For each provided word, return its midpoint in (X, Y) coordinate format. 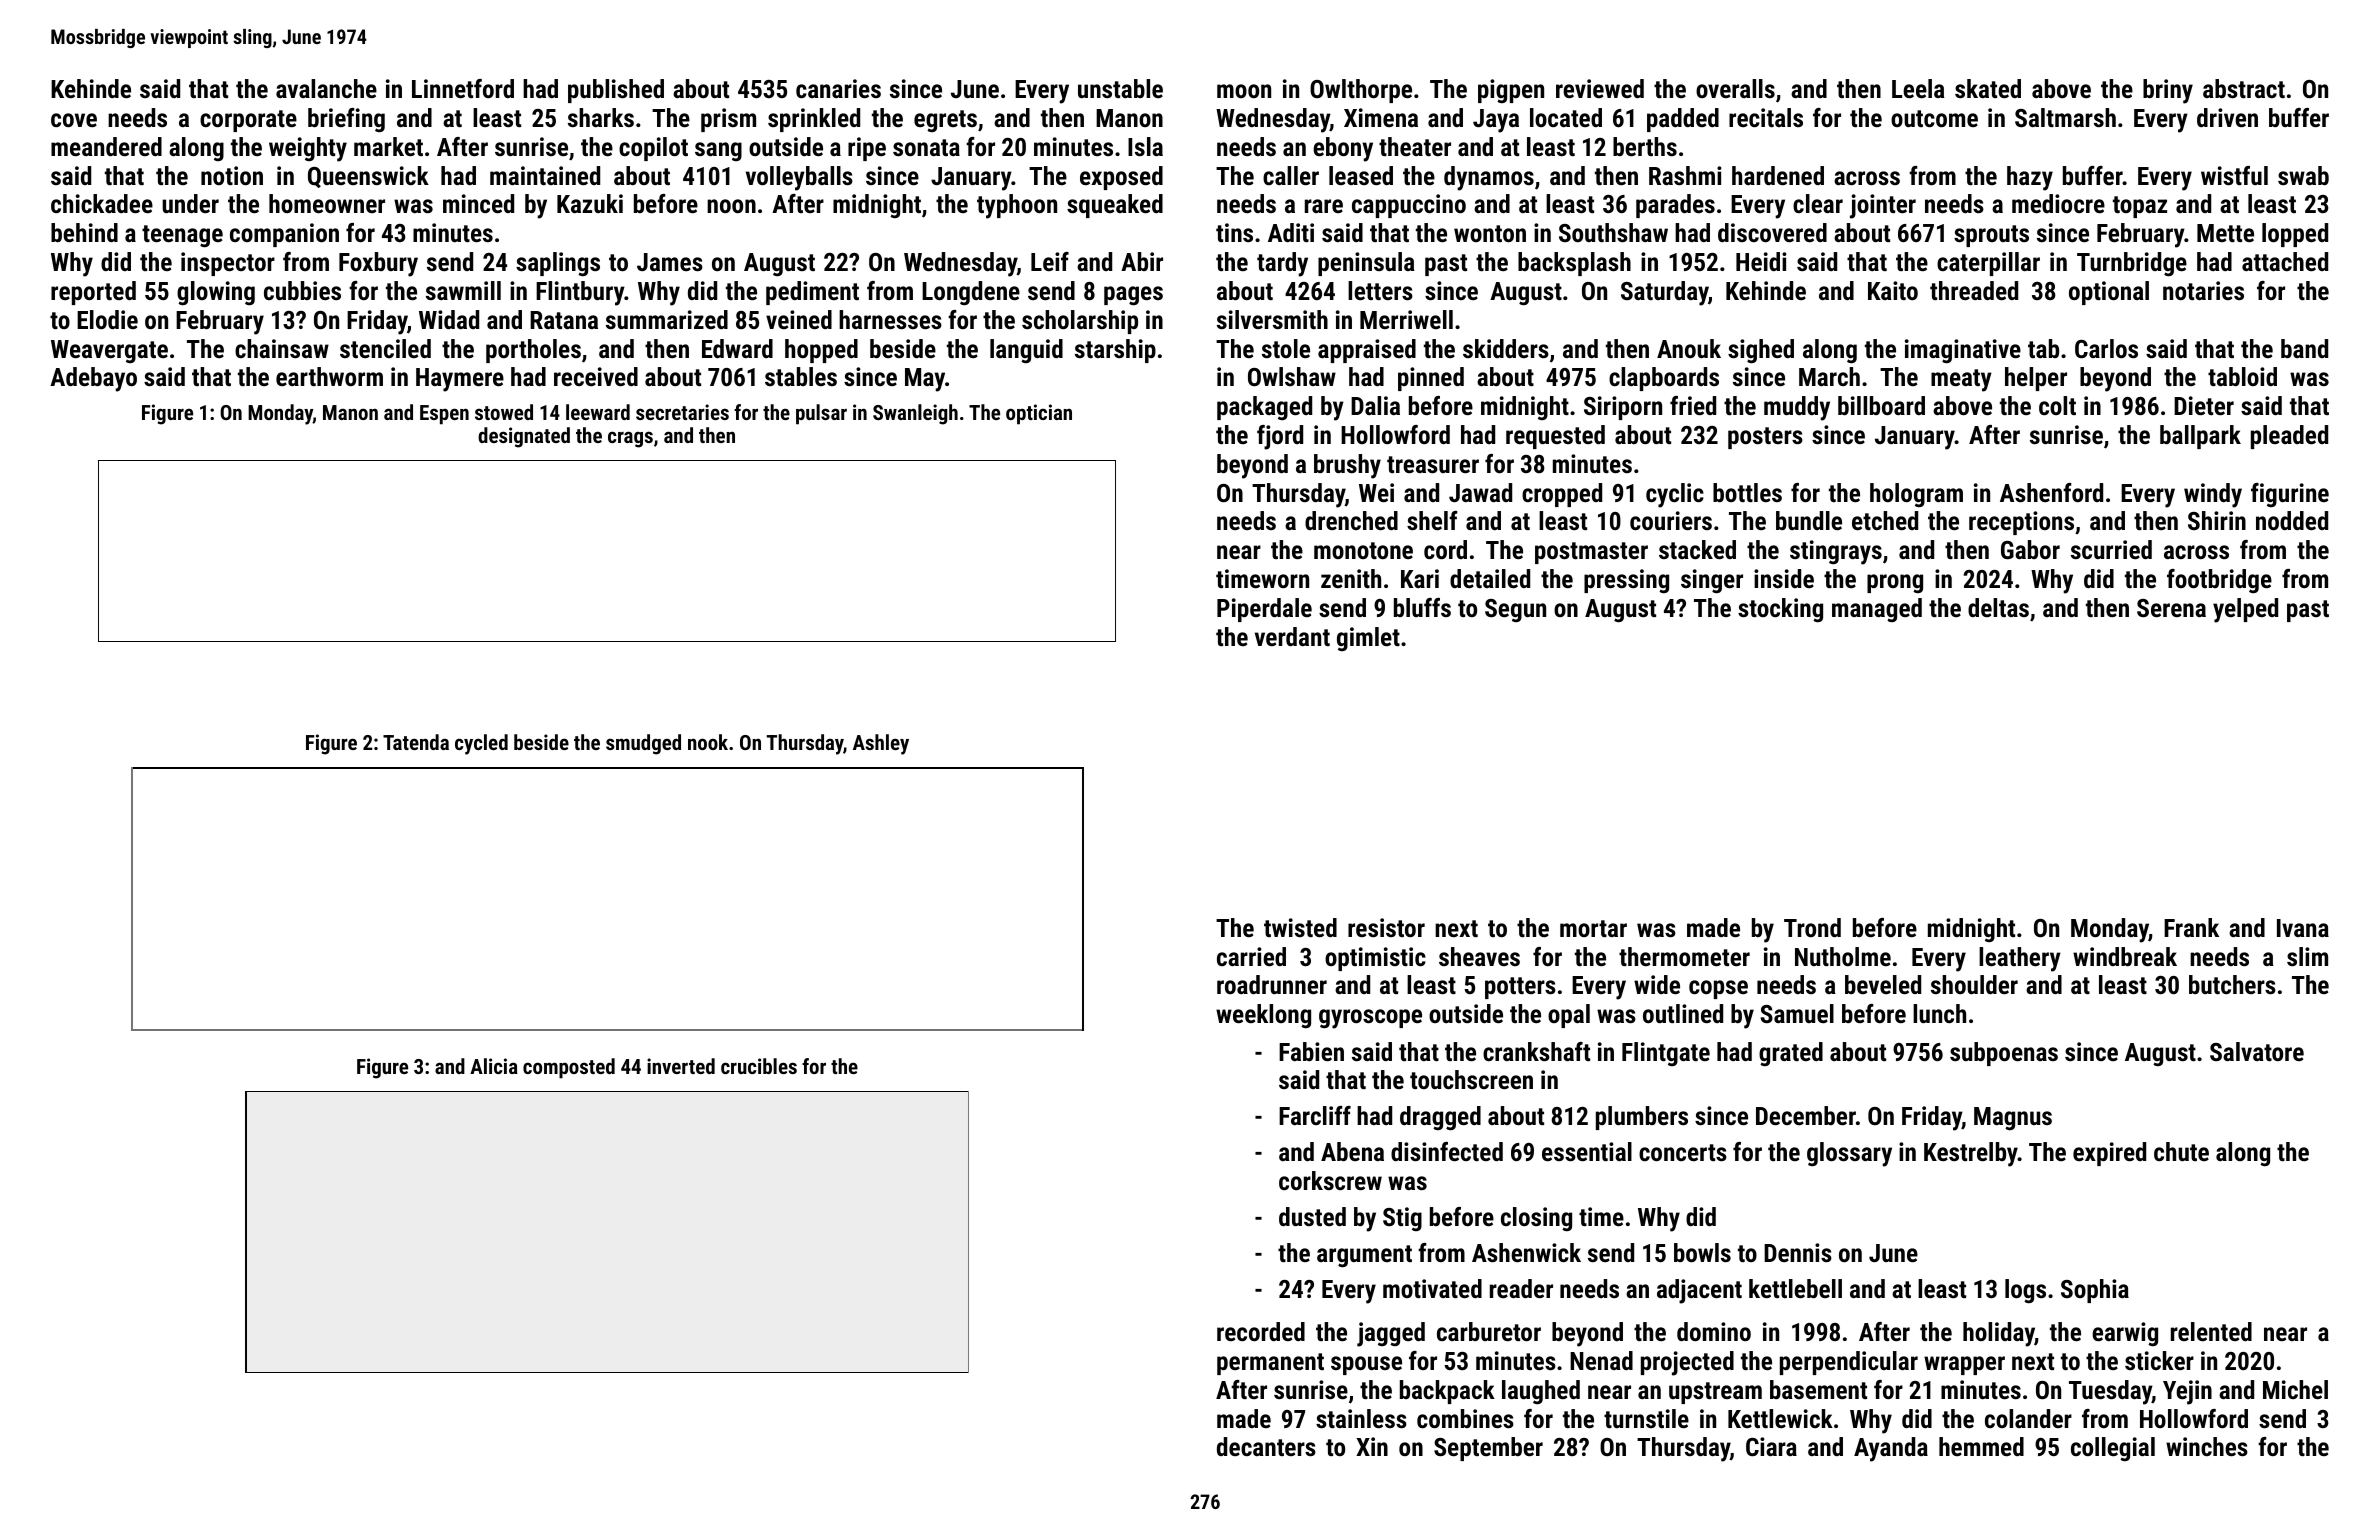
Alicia (494, 1066)
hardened (1778, 175)
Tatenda (416, 742)
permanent (1270, 1364)
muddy (1797, 408)
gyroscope (1370, 1019)
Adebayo (93, 379)
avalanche (326, 88)
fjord (1280, 437)
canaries (838, 88)
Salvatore (2257, 1051)
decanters (1266, 1446)
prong (1895, 584)
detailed (1490, 578)
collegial (2113, 1449)
